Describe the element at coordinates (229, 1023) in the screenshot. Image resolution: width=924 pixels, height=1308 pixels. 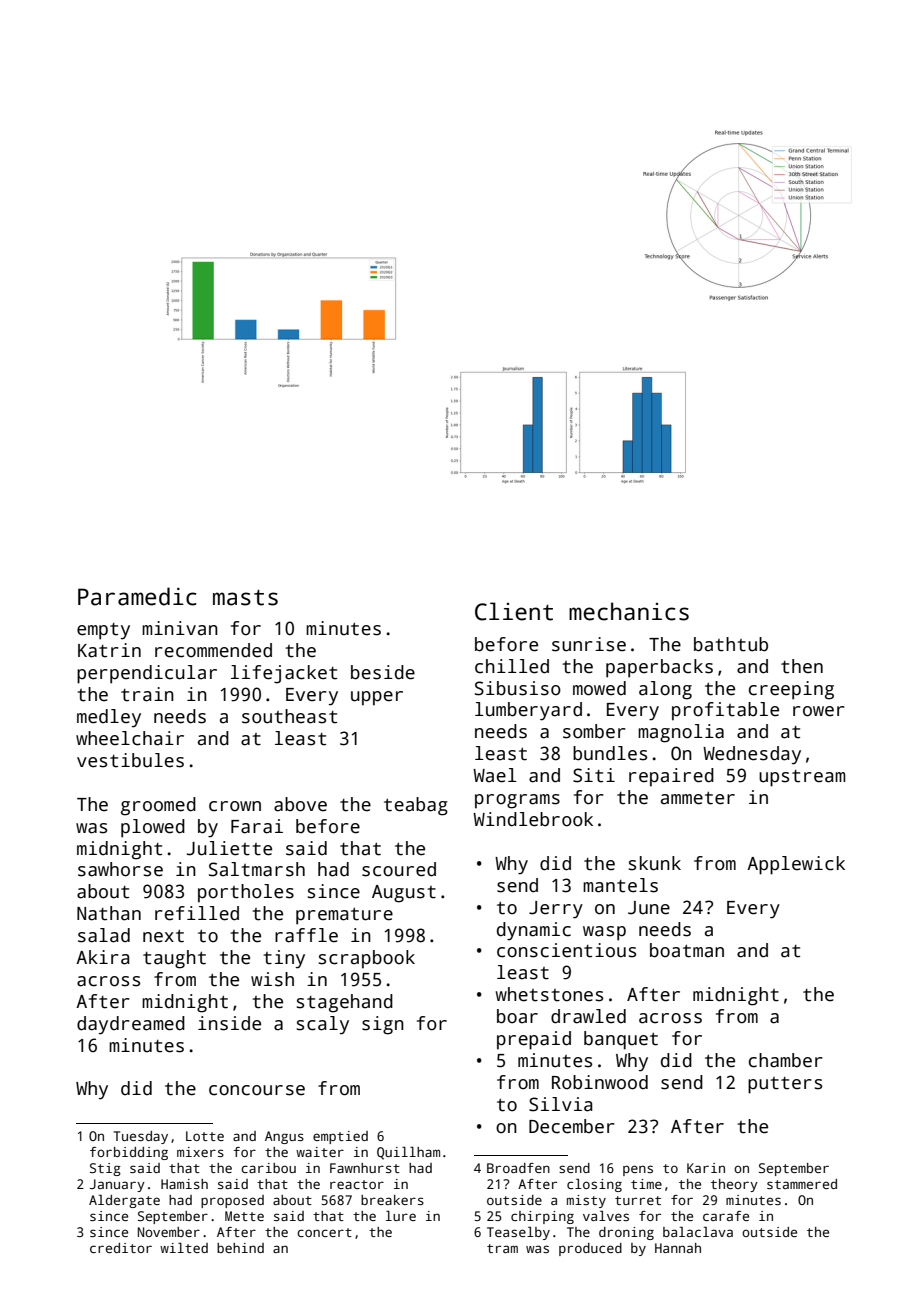
I see `inside` at that location.
